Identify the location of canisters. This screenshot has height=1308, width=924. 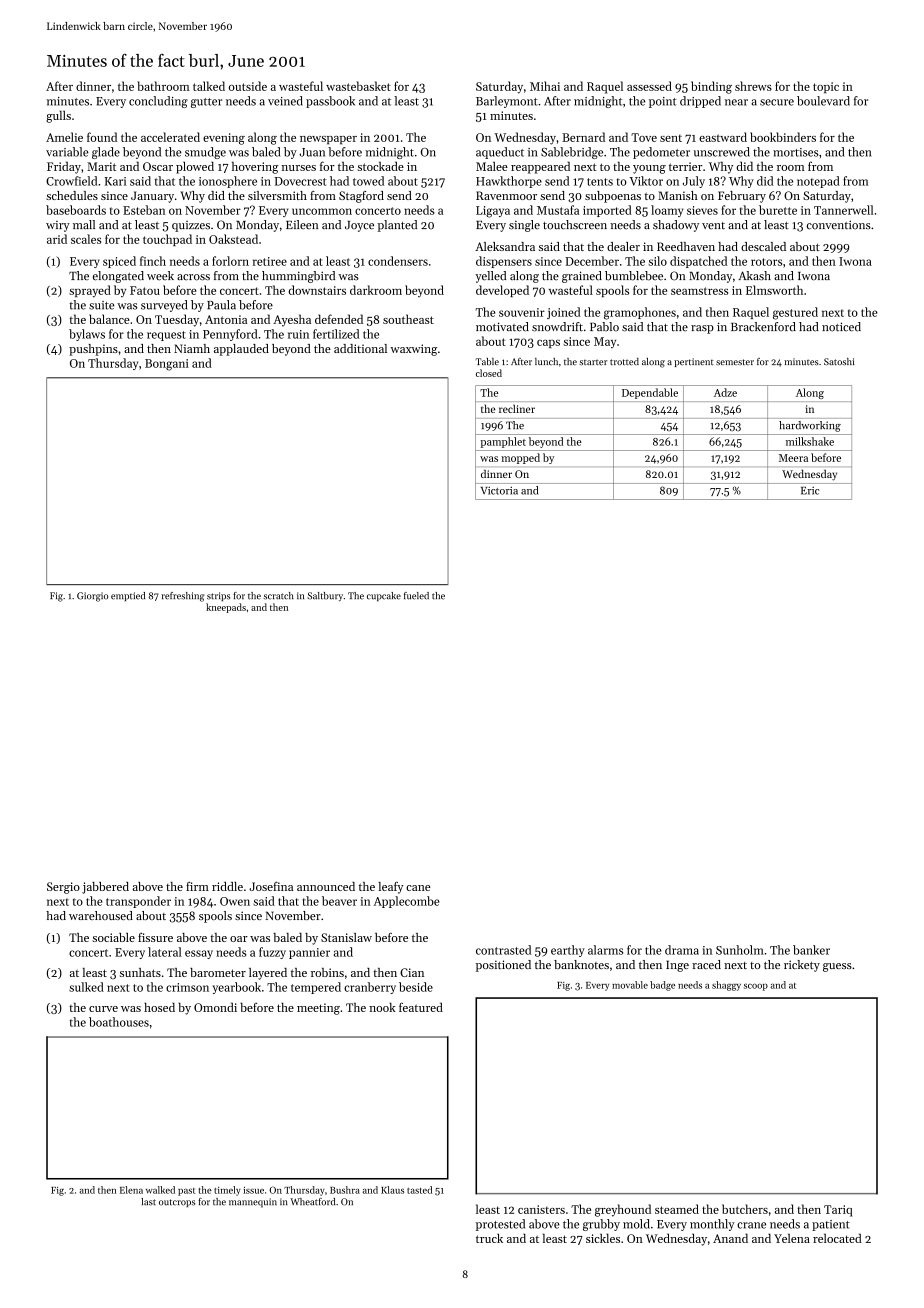
(541, 1209).
